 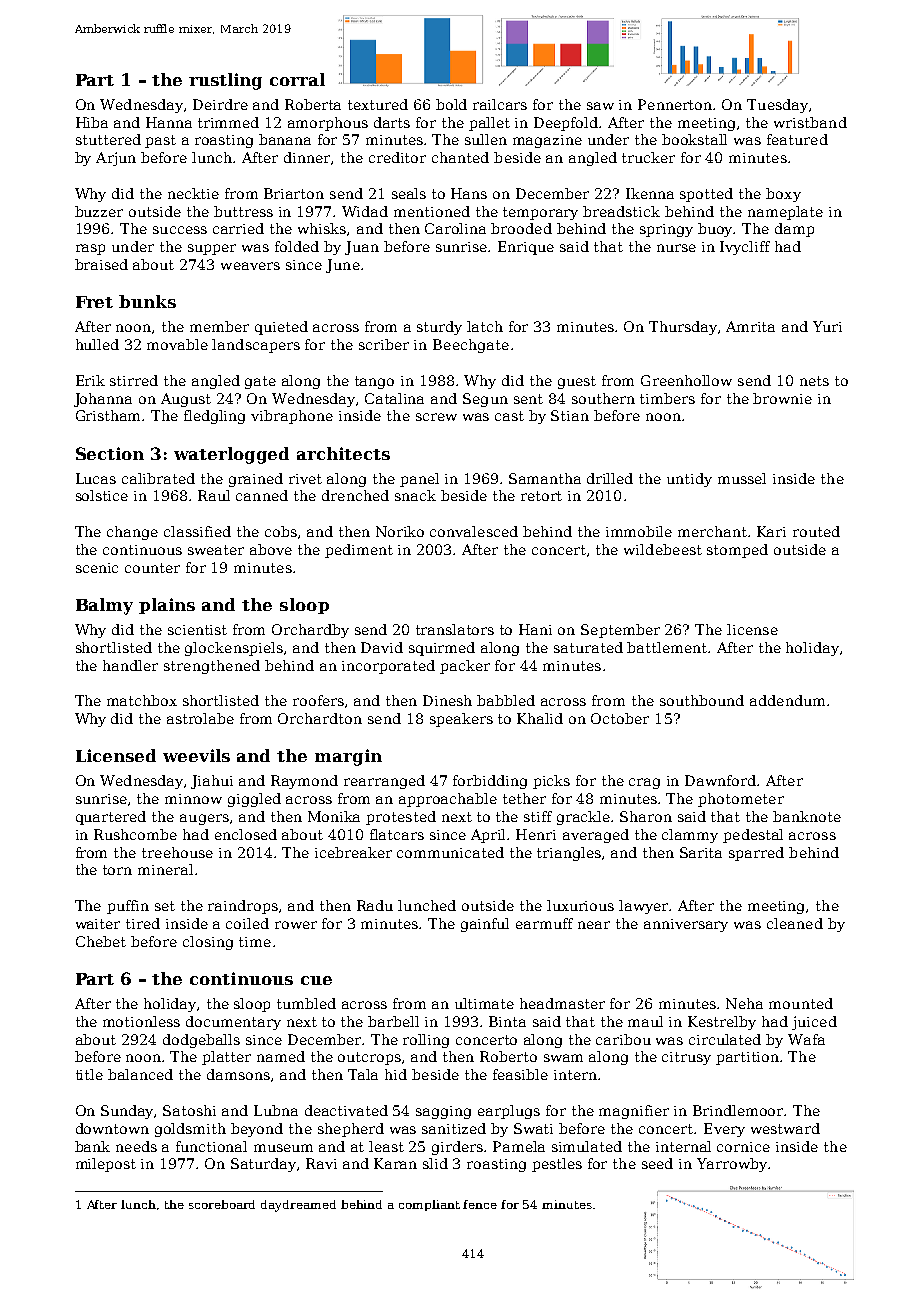 What do you see at coordinates (750, 326) in the screenshot?
I see `Amrita` at bounding box center [750, 326].
